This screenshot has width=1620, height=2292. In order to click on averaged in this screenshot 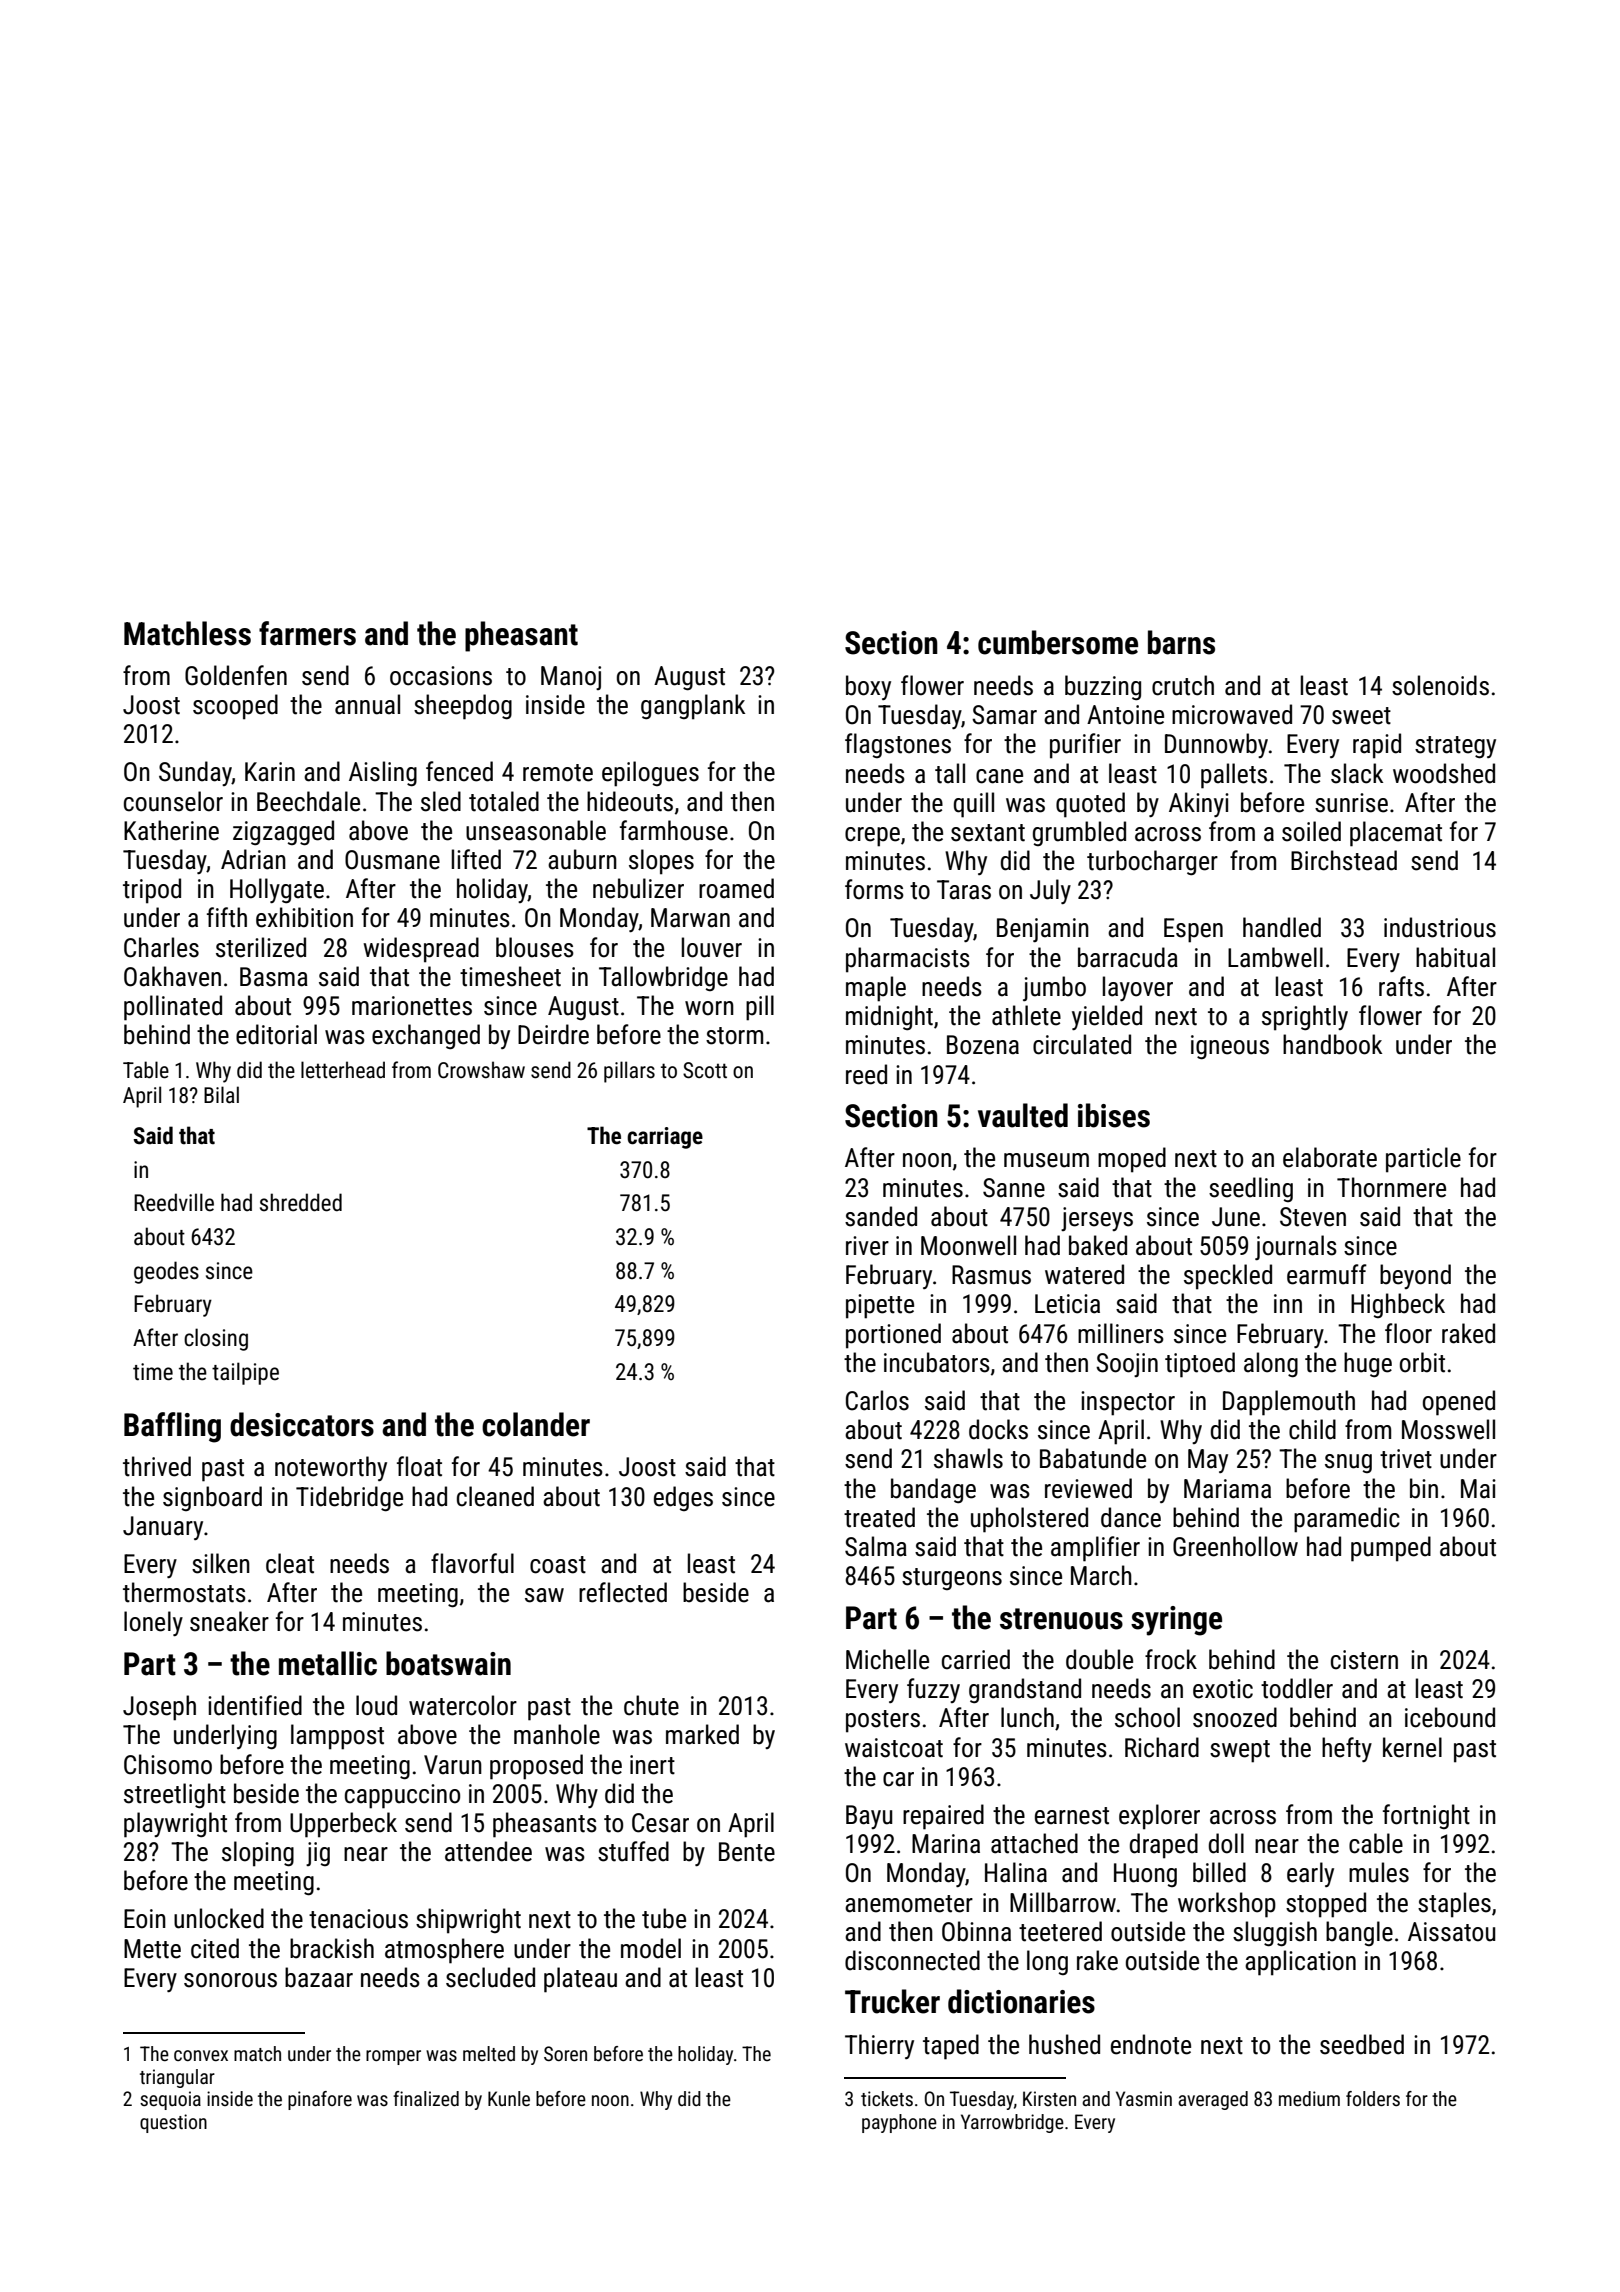, I will do `click(1213, 2100)`.
